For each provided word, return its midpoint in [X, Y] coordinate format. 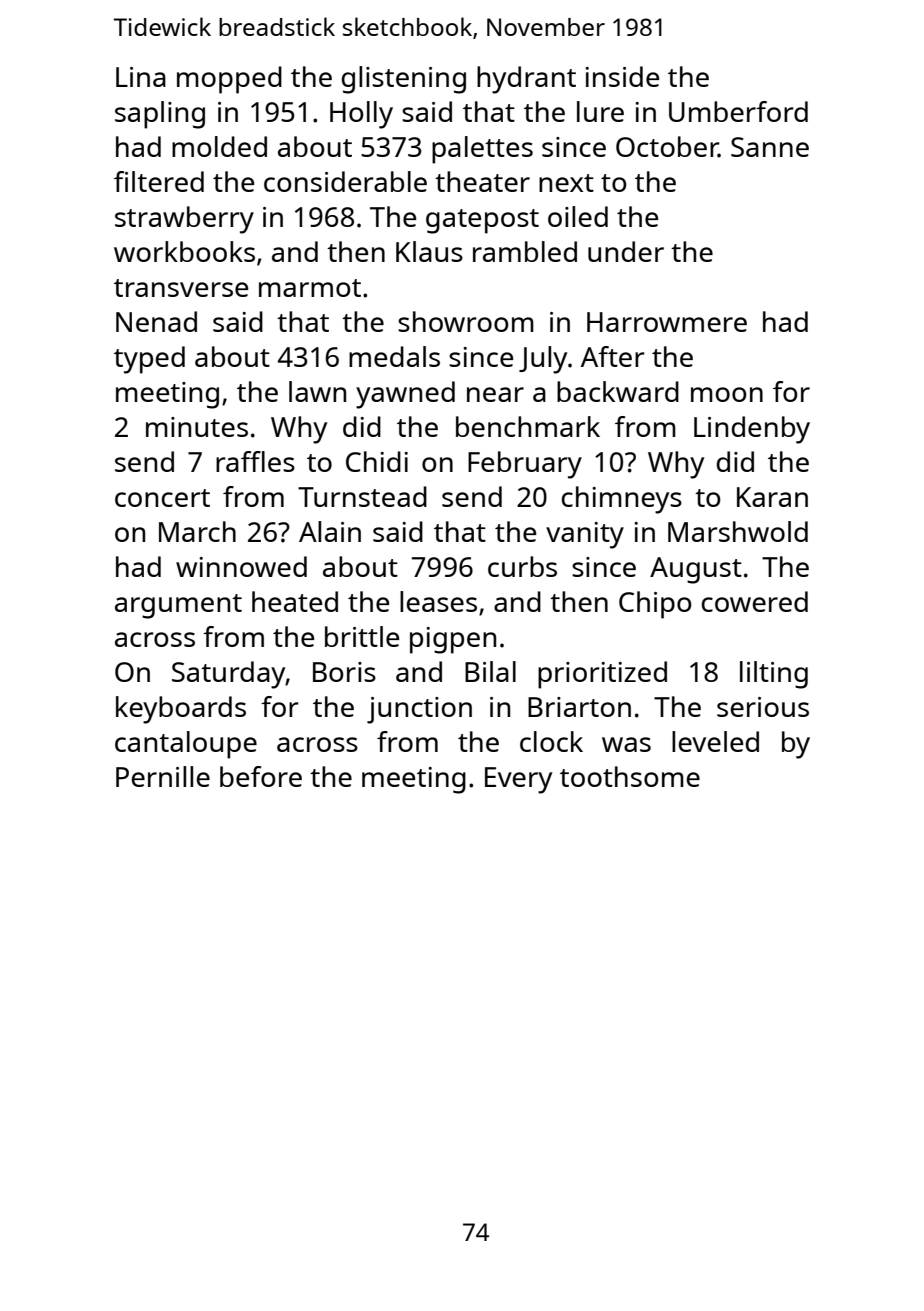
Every [518, 780]
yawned [405, 395]
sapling [160, 115]
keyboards [181, 710]
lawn [317, 391]
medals [394, 356]
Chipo [655, 605]
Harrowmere [667, 322]
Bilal [490, 671]
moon [727, 394]
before [261, 776]
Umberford [738, 111]
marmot [310, 288]
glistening [404, 80]
